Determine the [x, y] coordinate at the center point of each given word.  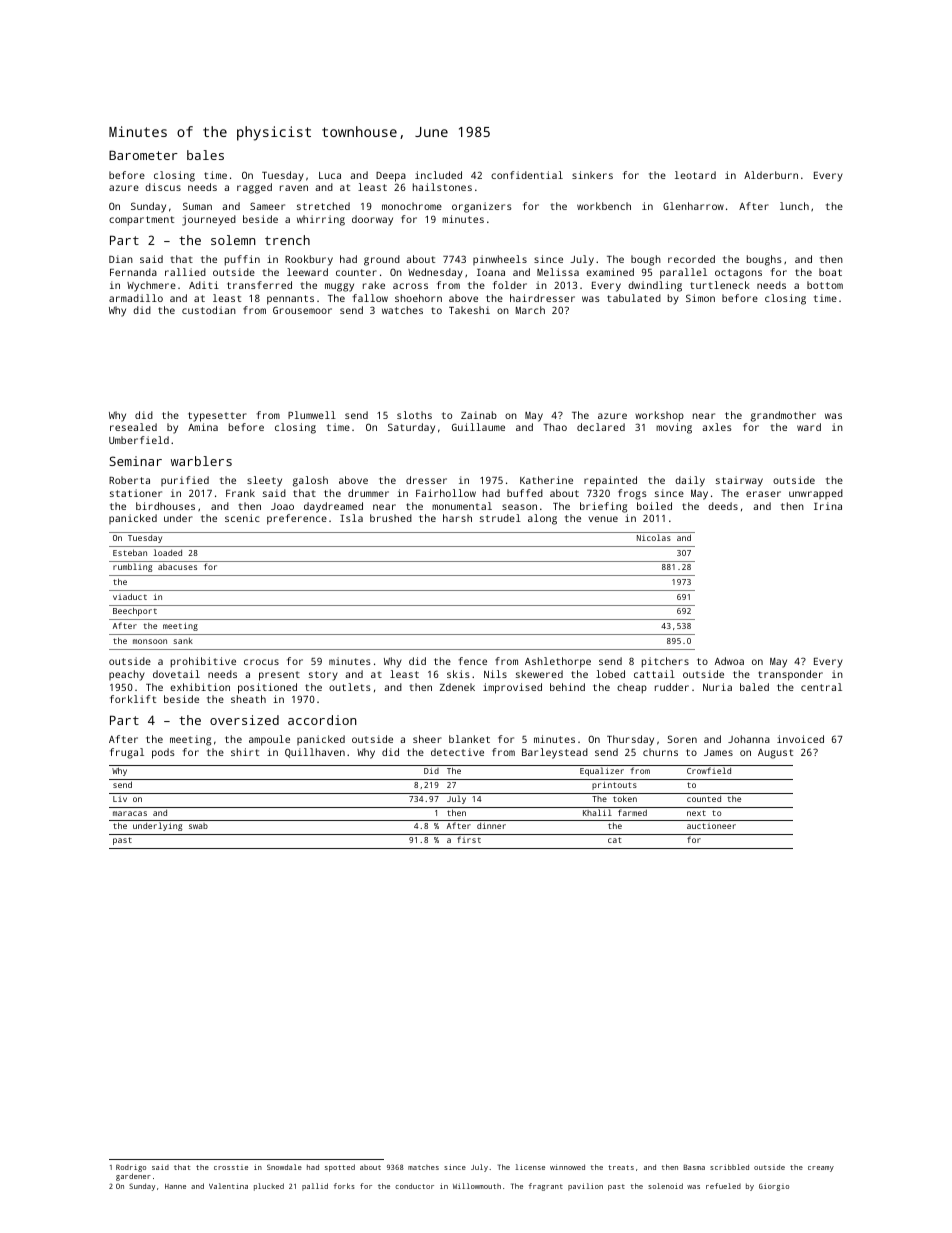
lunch [794, 206]
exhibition [200, 687]
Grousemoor [302, 310]
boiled [654, 506]
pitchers [665, 662]
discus [163, 187]
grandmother [783, 416]
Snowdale [284, 1167]
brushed [391, 518]
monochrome [412, 206]
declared [601, 427]
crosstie [231, 1167]
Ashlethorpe [558, 662]
